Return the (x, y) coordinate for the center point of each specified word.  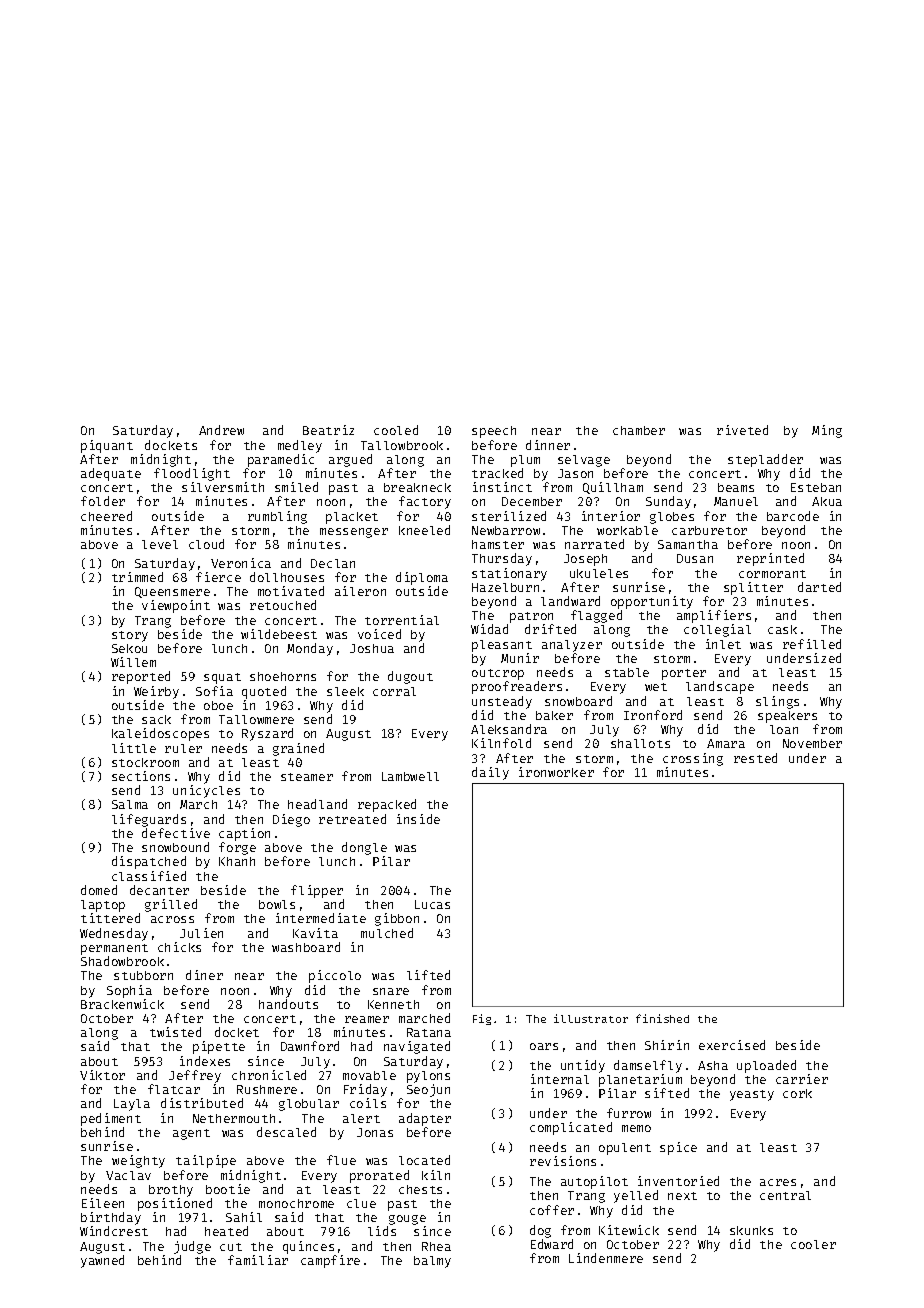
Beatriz (328, 430)
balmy (432, 1262)
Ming (827, 431)
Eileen (103, 1203)
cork (797, 1093)
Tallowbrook (402, 445)
